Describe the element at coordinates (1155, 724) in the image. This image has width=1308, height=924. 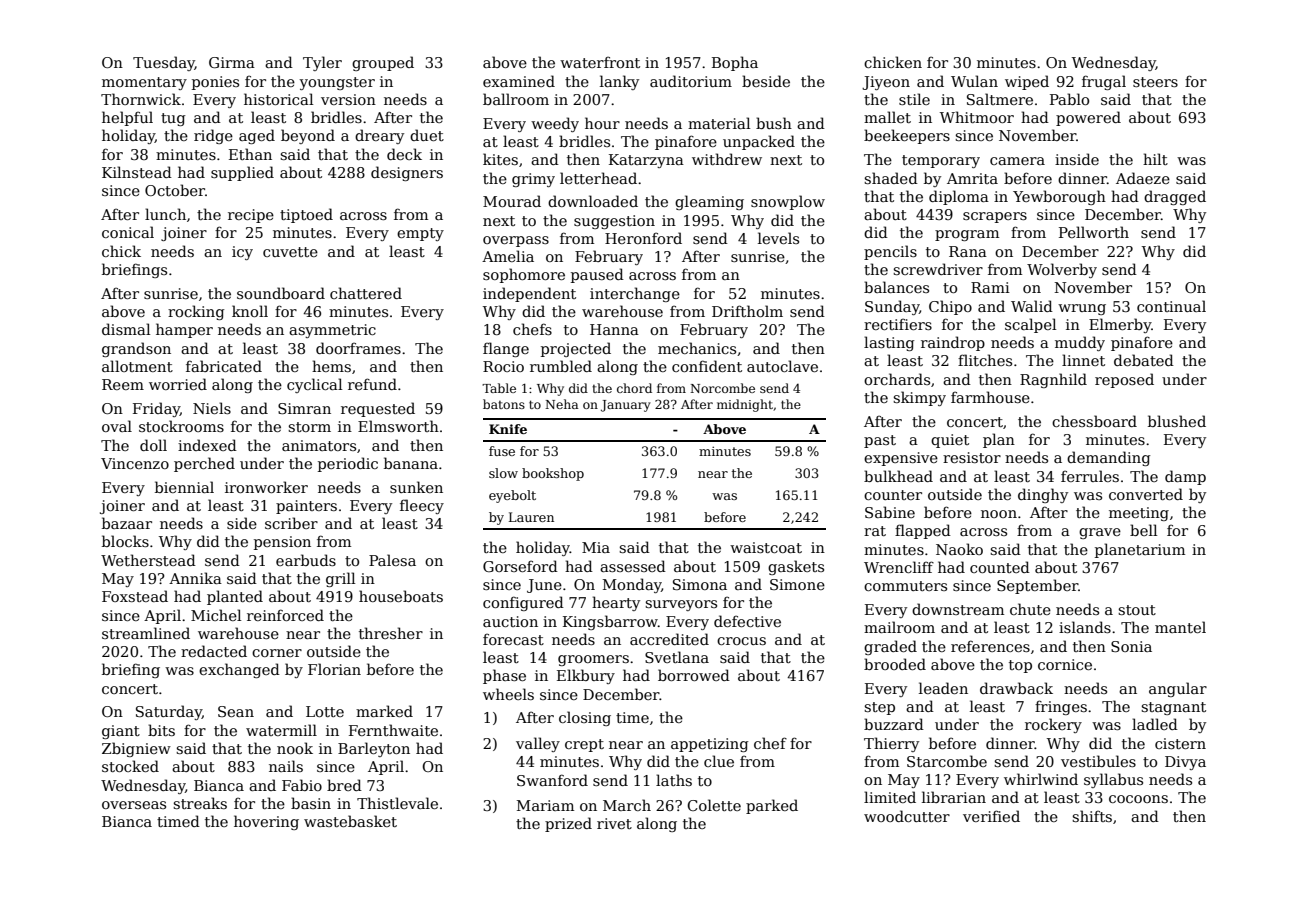
I see `ladled` at that location.
